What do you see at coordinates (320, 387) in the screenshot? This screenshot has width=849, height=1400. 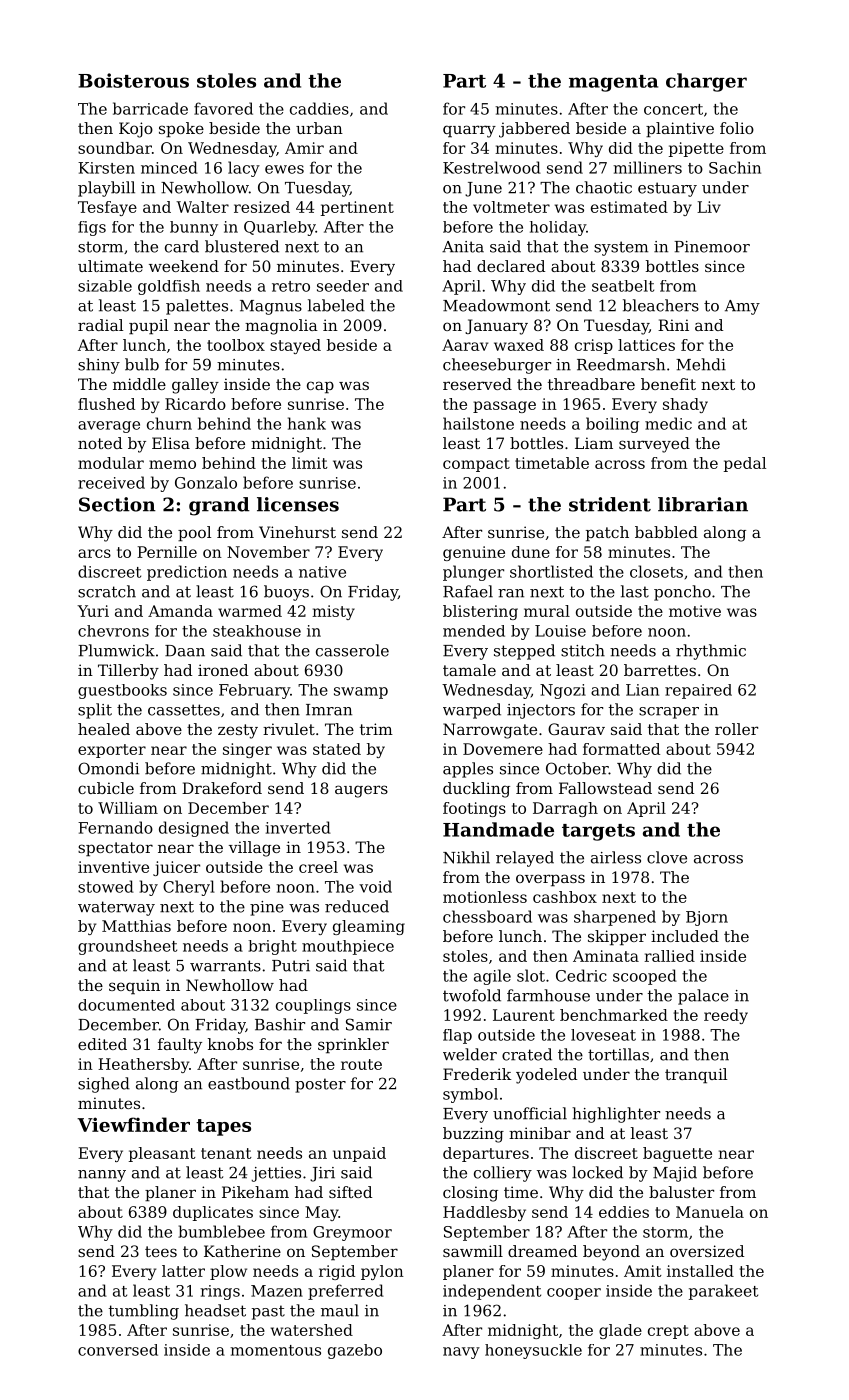 I see `cap` at bounding box center [320, 387].
